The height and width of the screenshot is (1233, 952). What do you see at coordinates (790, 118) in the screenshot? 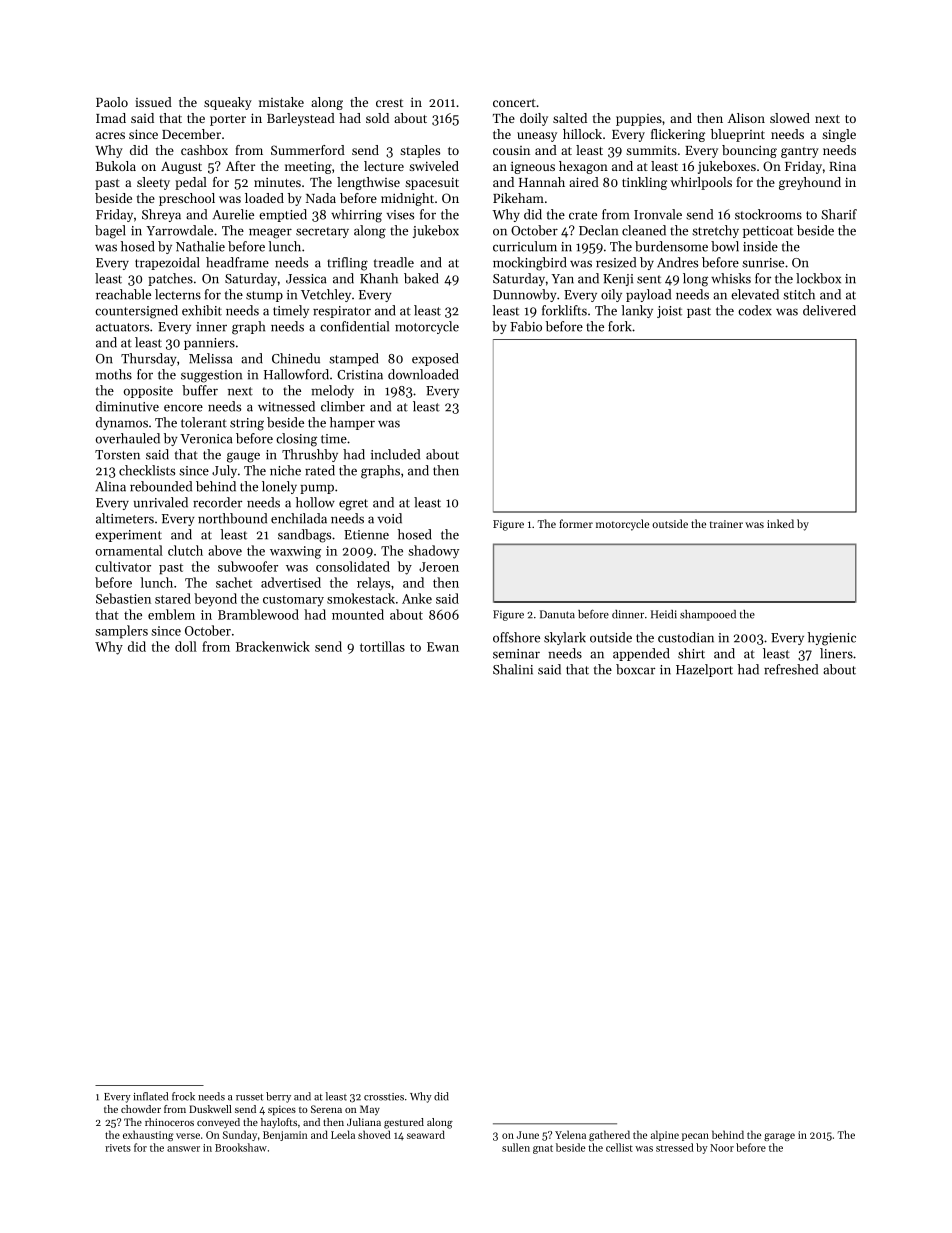
I see `slowed` at bounding box center [790, 118].
